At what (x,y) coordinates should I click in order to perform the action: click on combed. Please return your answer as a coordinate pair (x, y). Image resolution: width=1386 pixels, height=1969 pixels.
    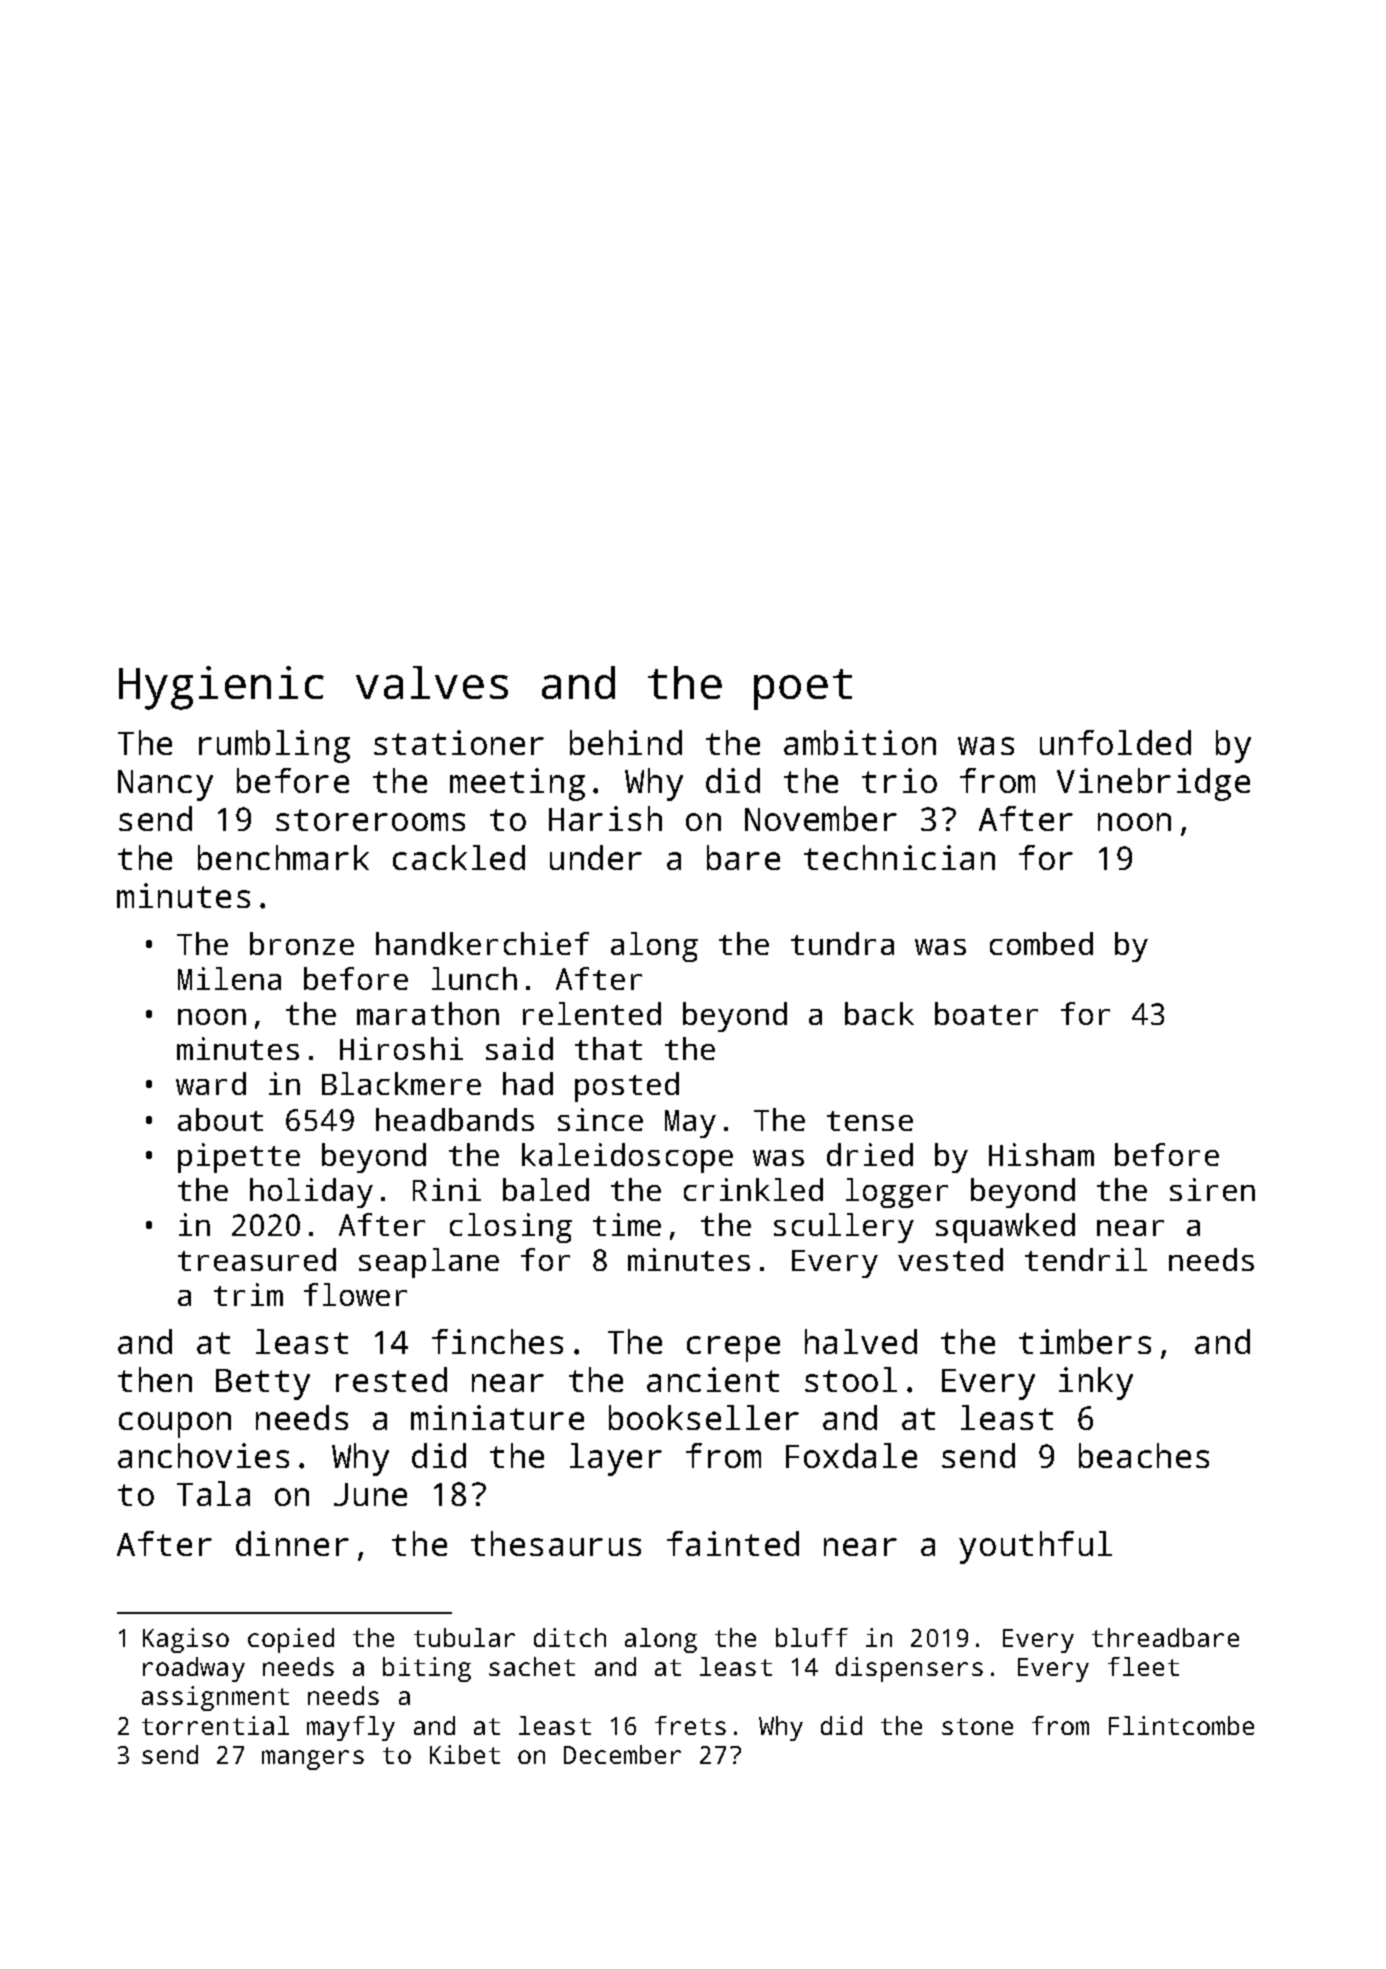
    Looking at the image, I should click on (1041, 943).
